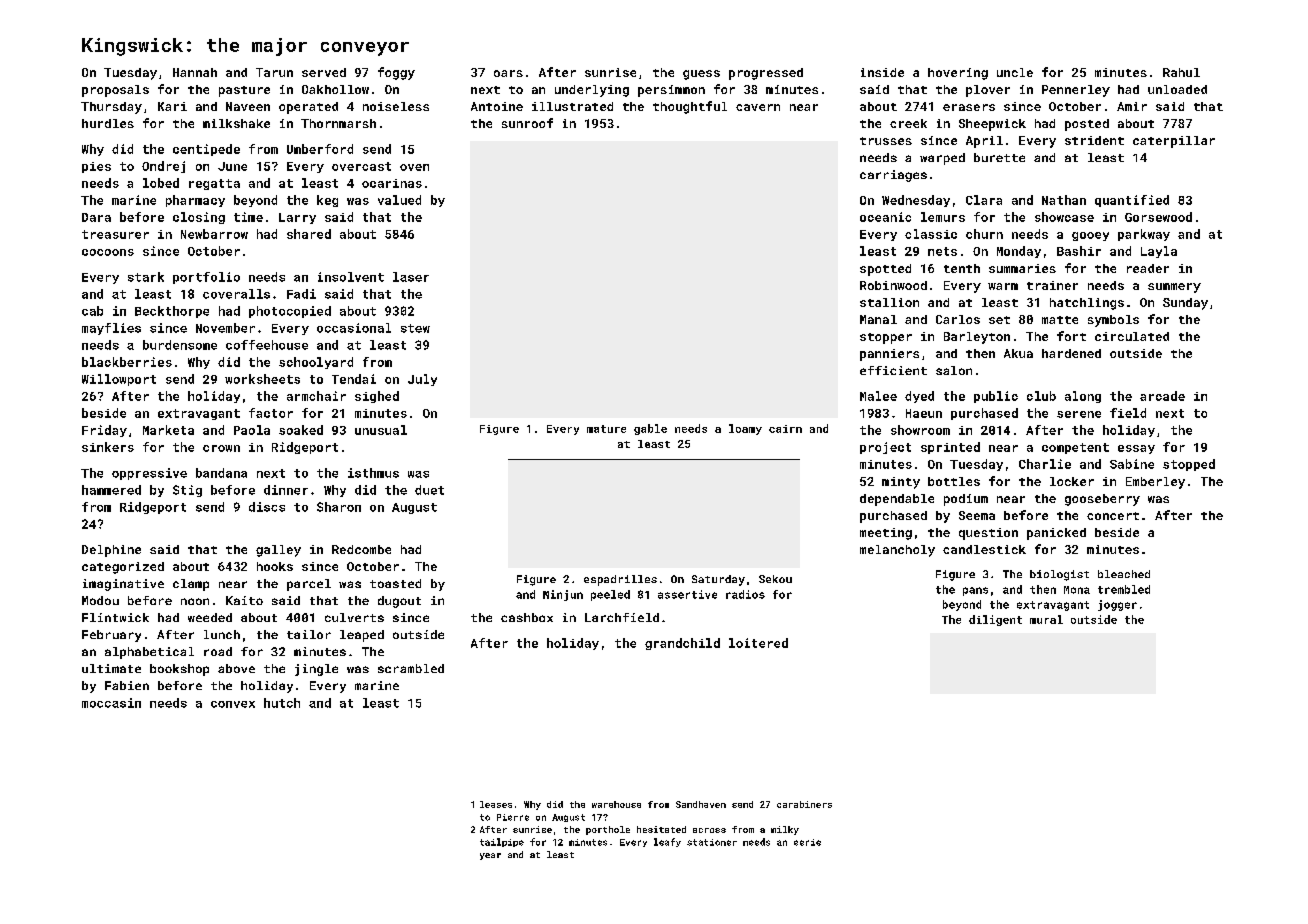 The width and height of the document is (1308, 924). I want to click on parcel, so click(309, 585).
